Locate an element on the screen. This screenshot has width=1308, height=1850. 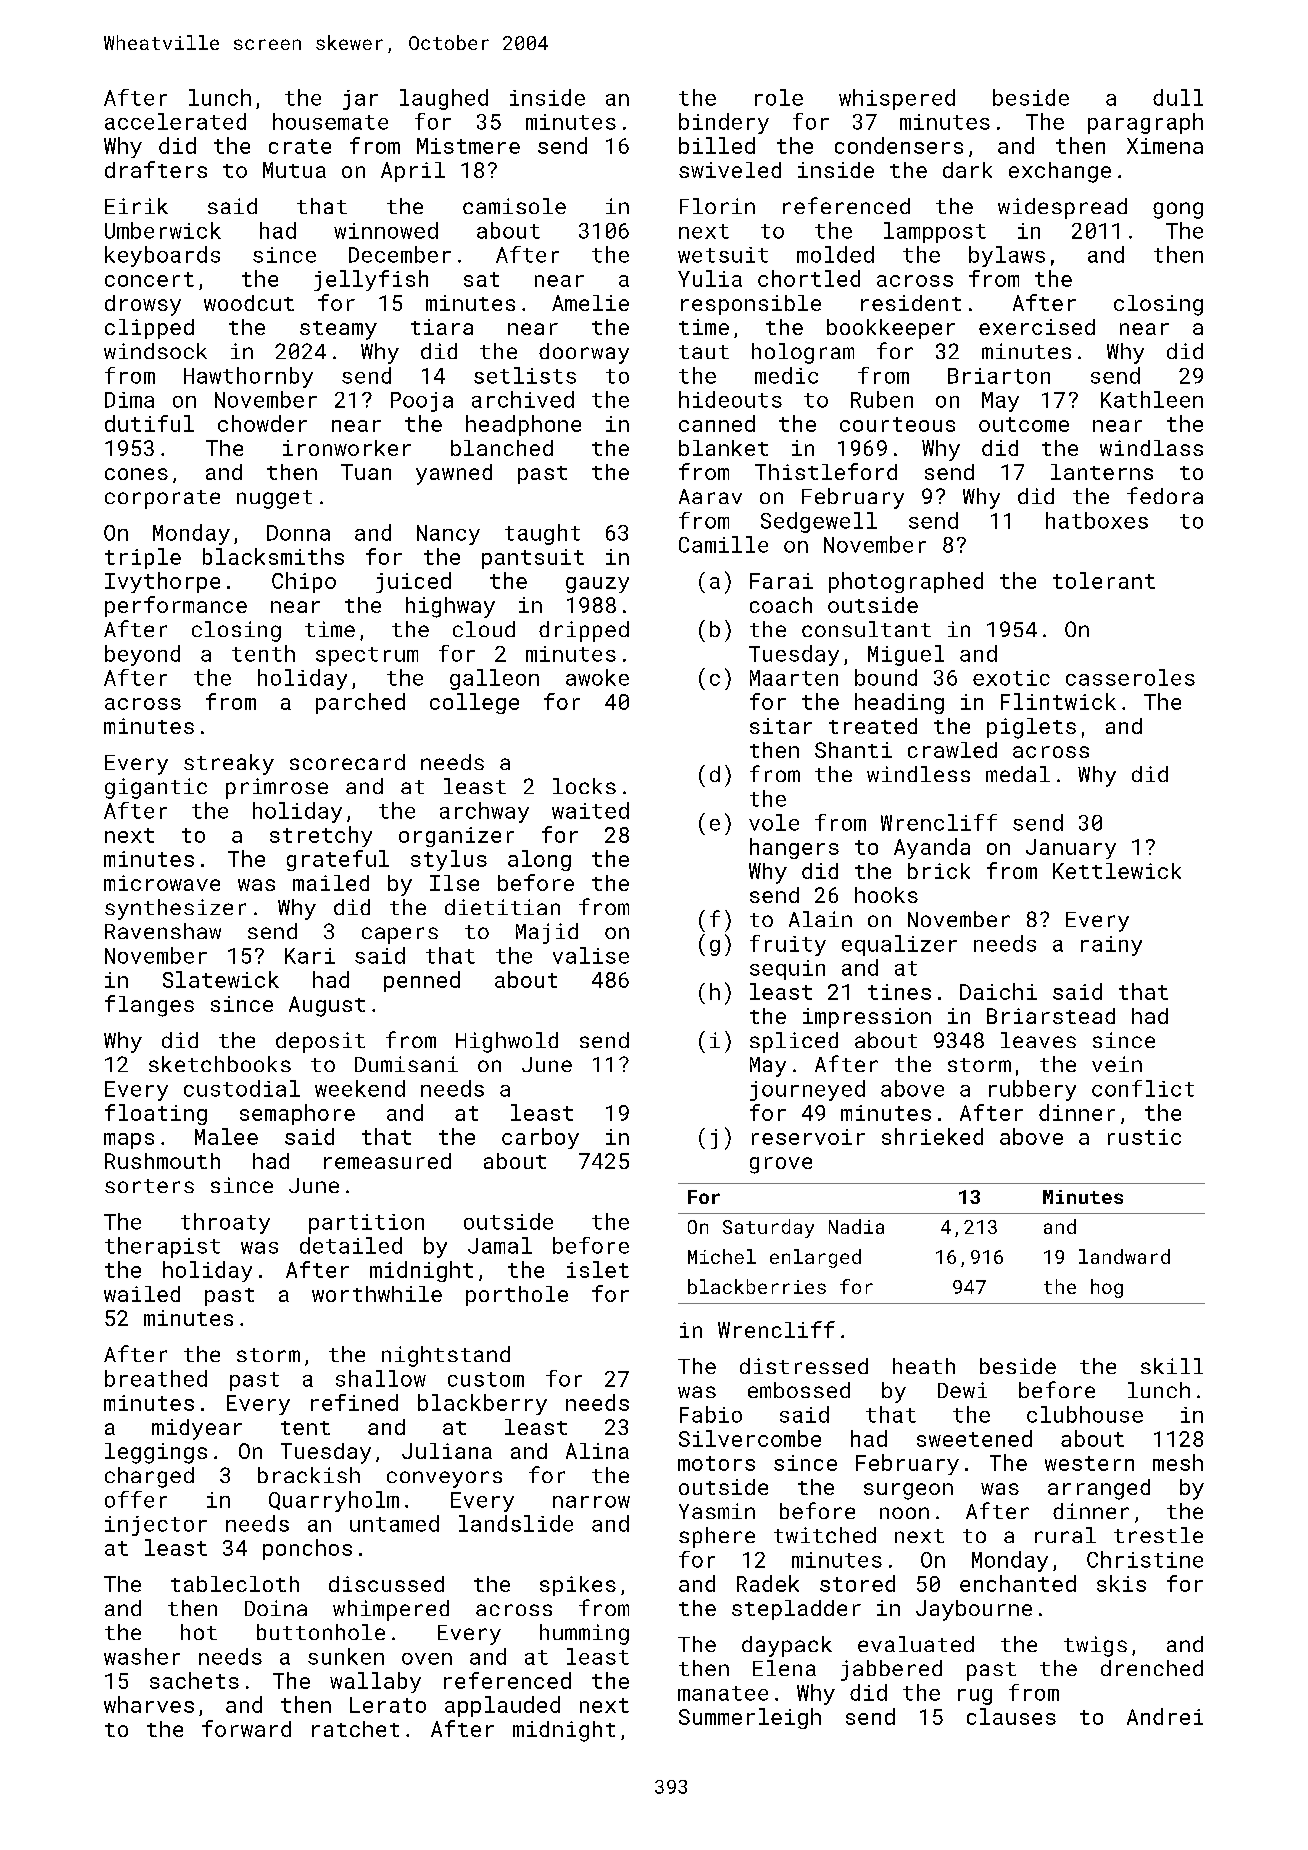
jar is located at coordinates (360, 100).
